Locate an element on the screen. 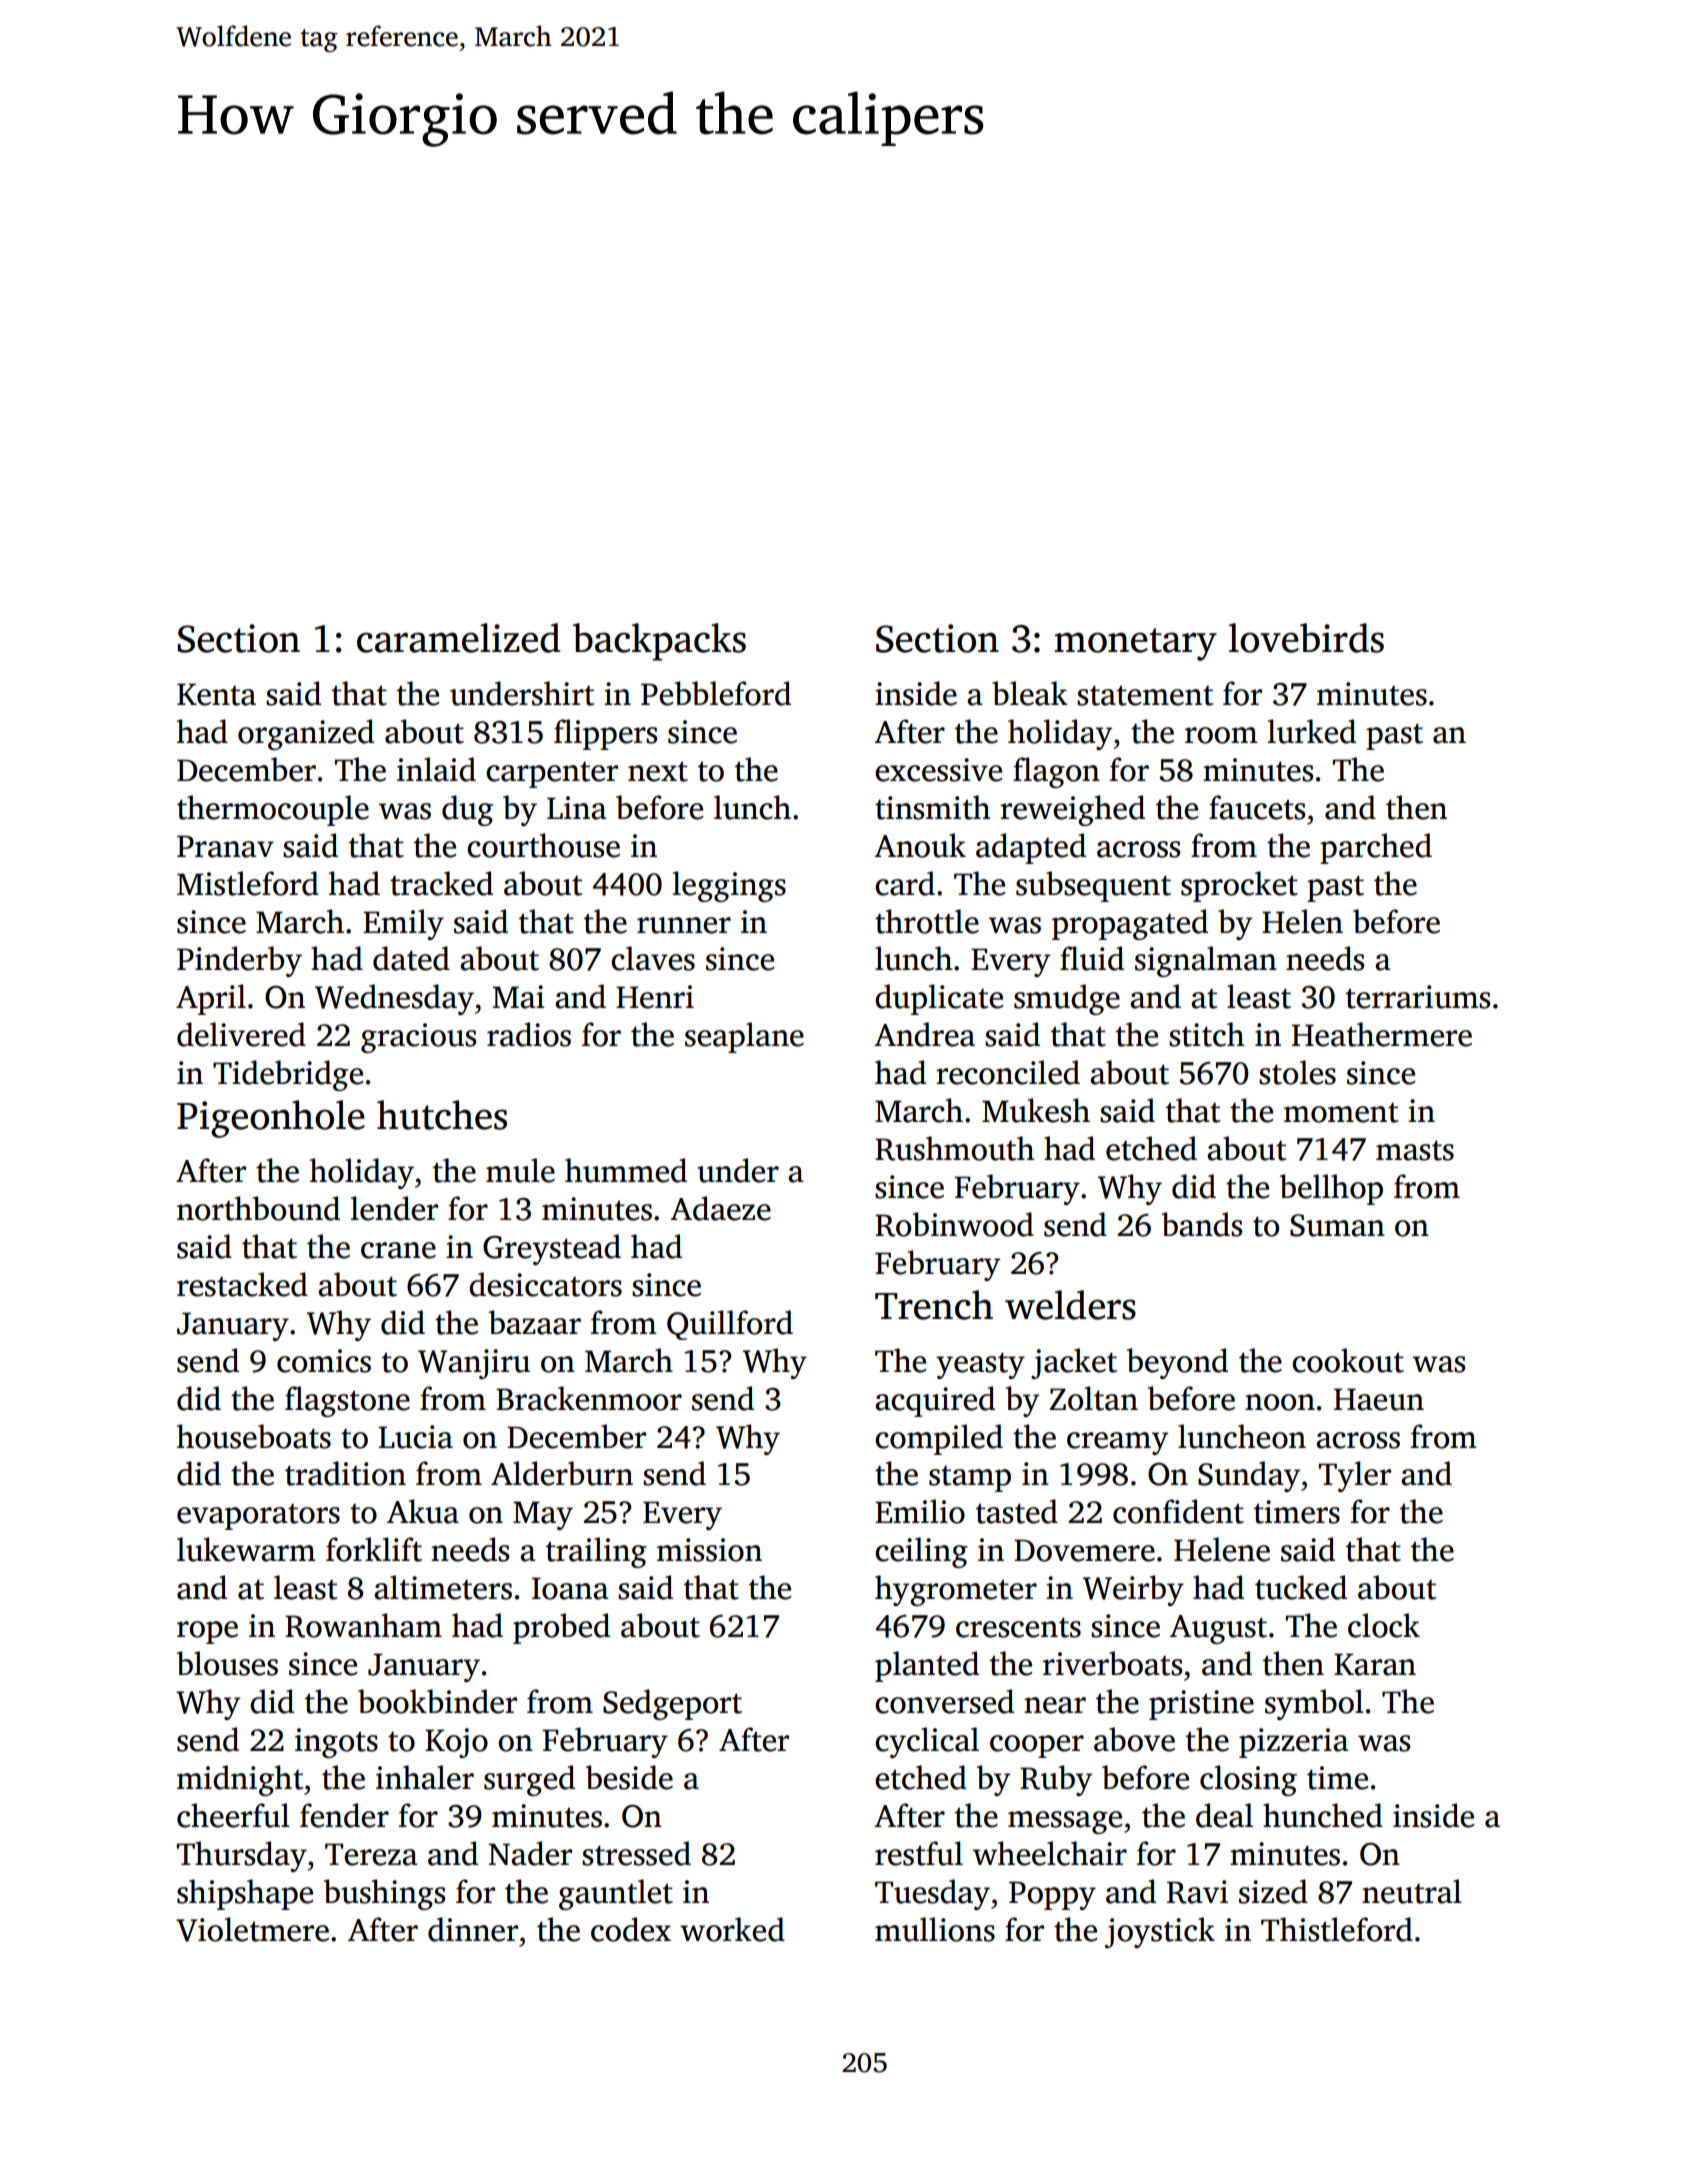  mullions is located at coordinates (935, 1929).
